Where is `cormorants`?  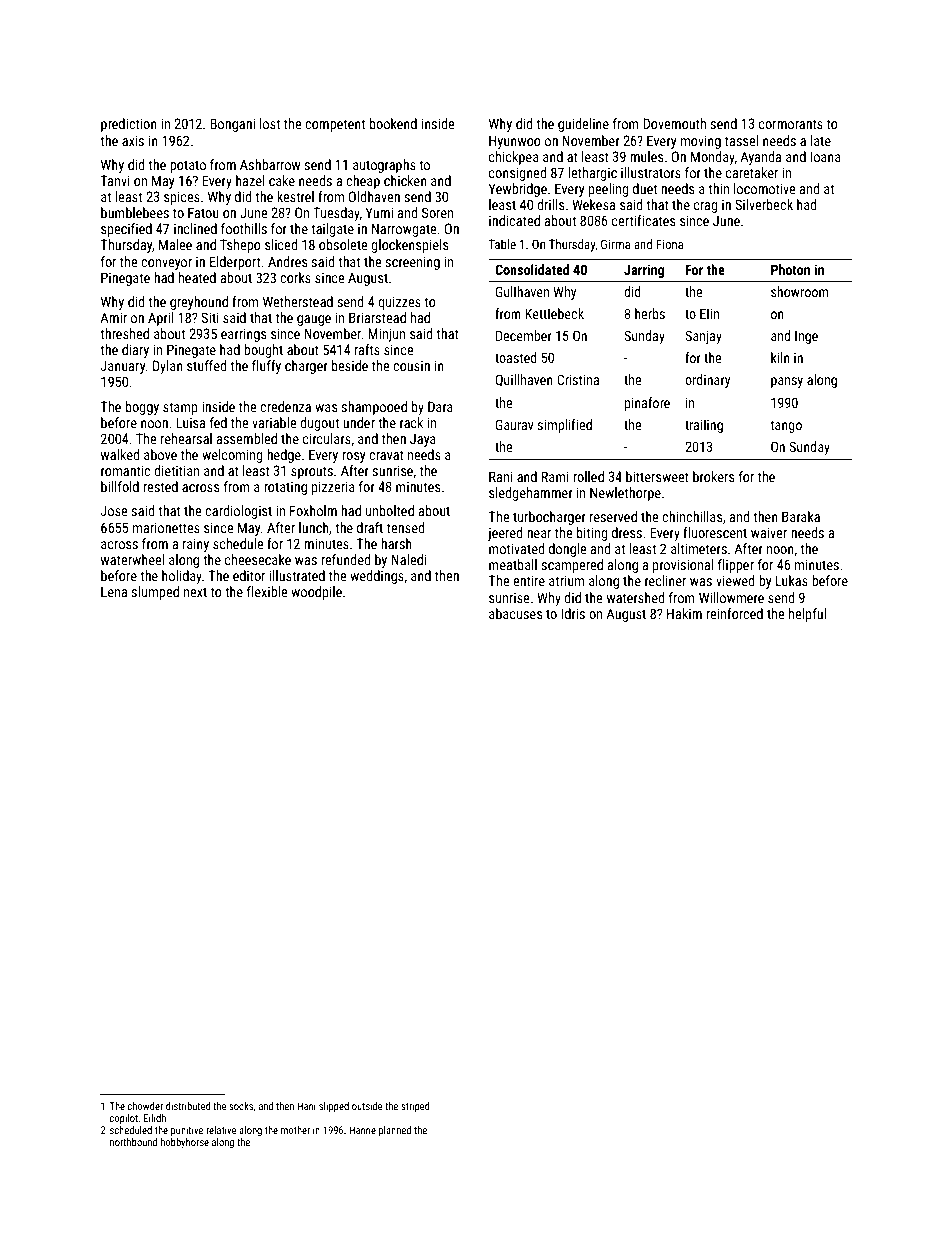
cormorants is located at coordinates (791, 124).
